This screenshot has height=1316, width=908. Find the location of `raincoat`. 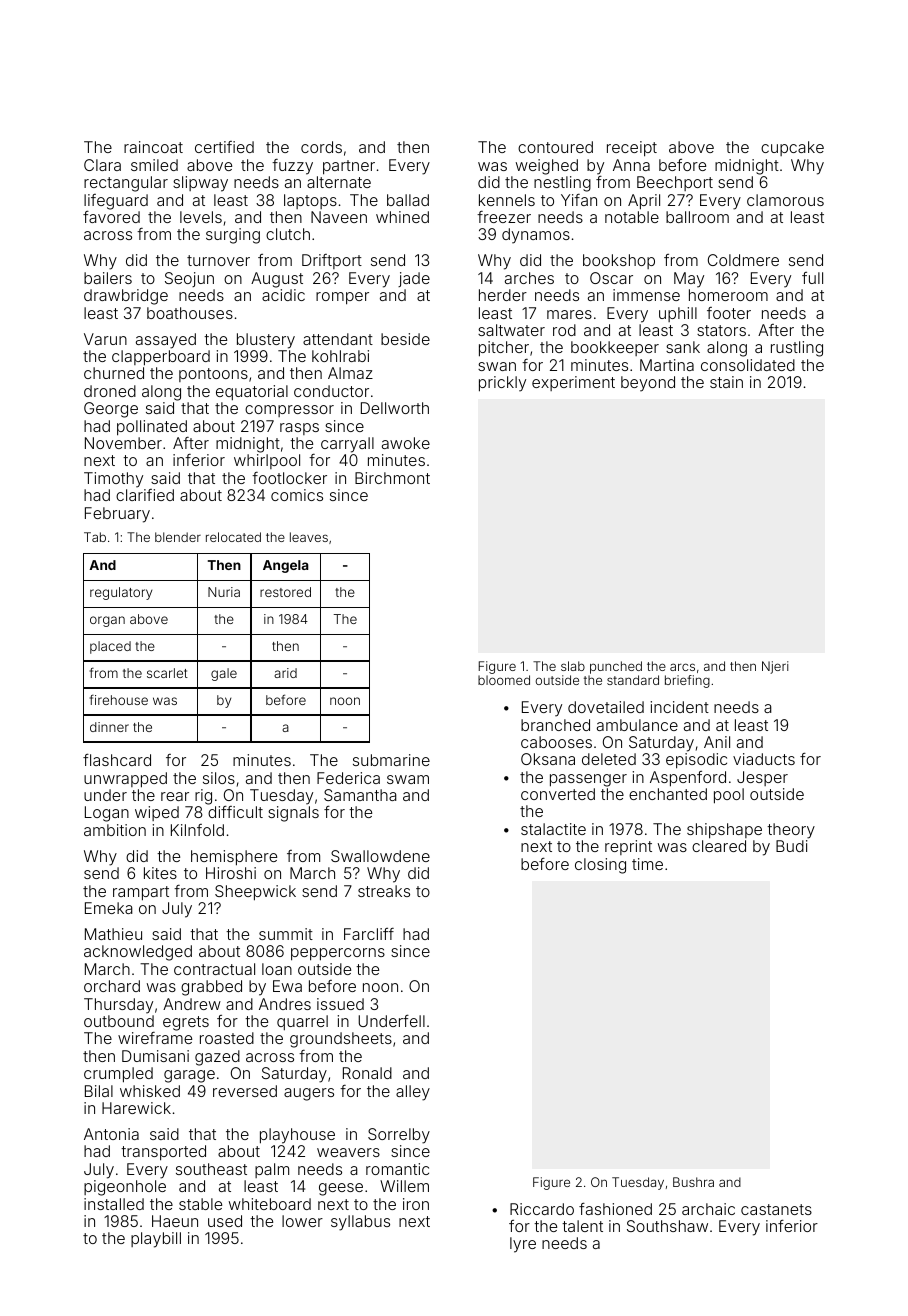

raincoat is located at coordinates (153, 147).
